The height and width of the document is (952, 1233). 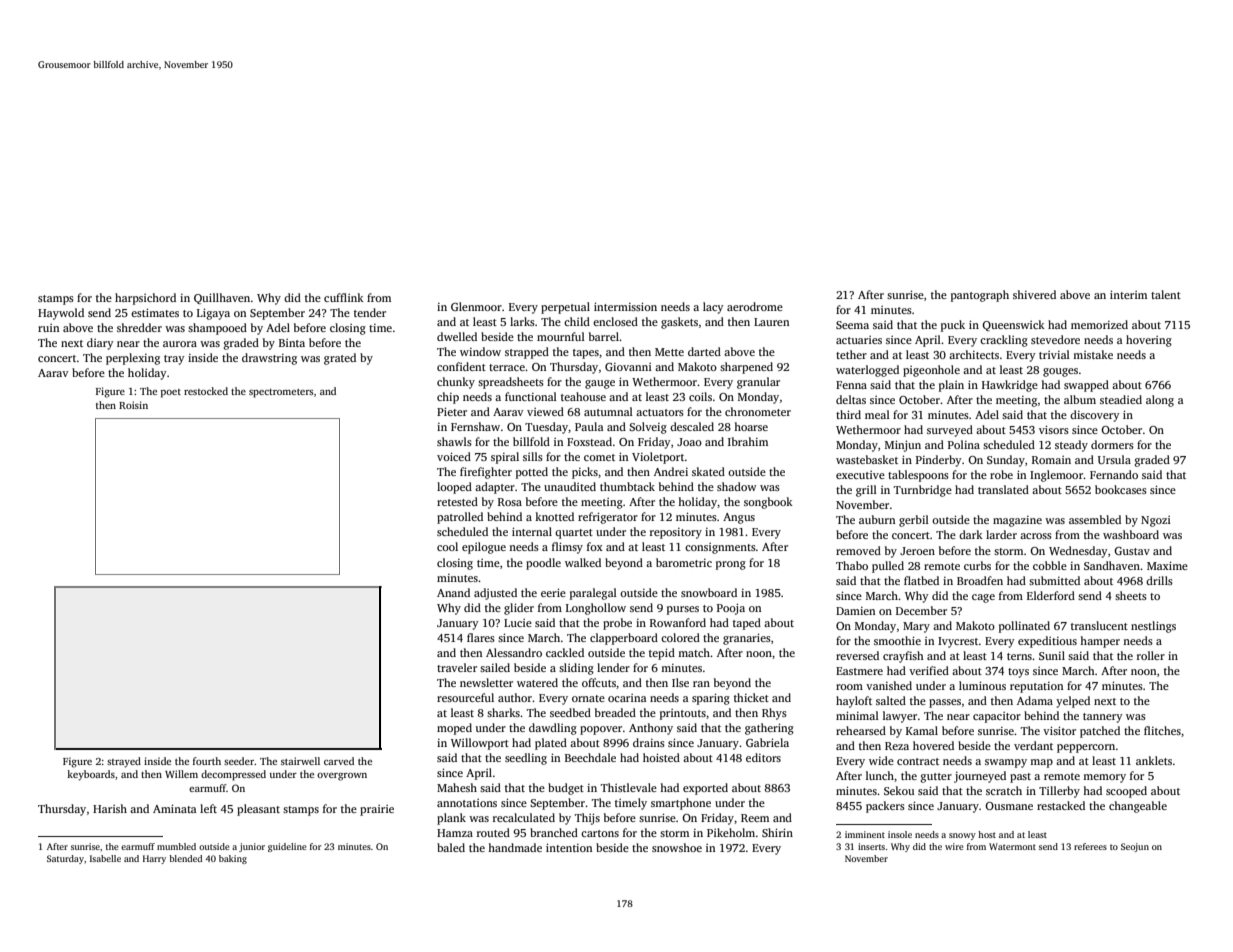 I want to click on Saturday, so click(x=65, y=859).
